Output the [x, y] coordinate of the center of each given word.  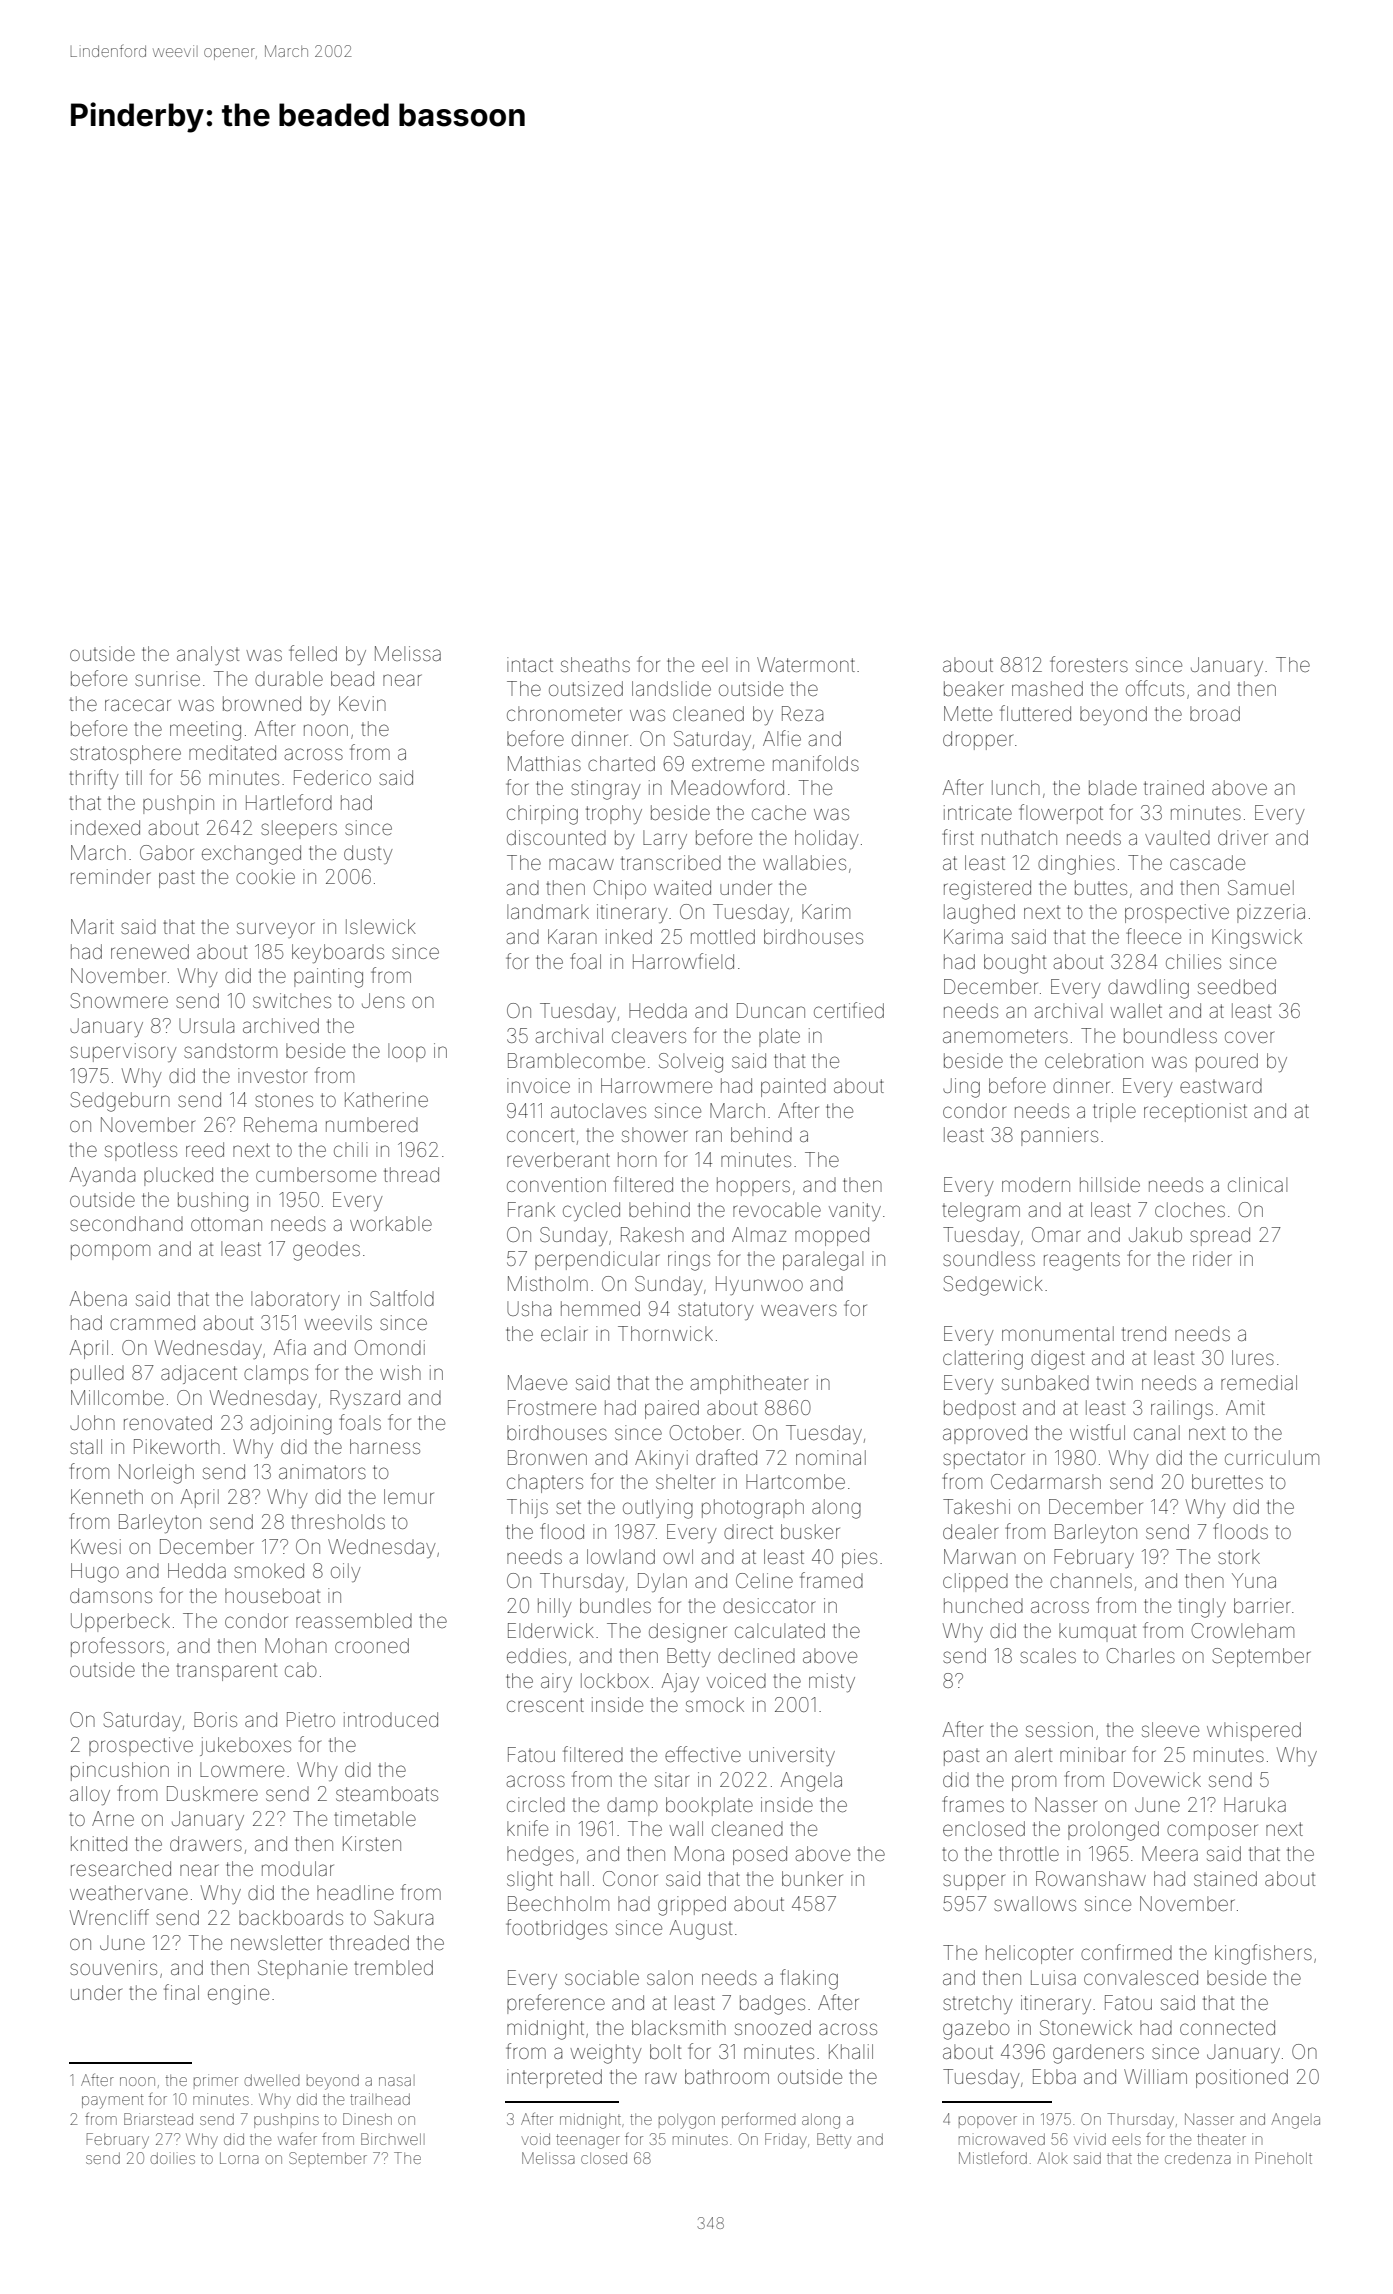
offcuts [1155, 688]
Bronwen [547, 1457]
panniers [1059, 1136]
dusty [368, 854]
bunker [812, 1878]
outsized [586, 688]
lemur [409, 1496]
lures [1253, 1357]
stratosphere [125, 754]
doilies [173, 2158]
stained [1225, 1878]
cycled [591, 1211]
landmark [548, 911]
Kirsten [372, 1843]
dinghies [1076, 865]
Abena [98, 1298]
